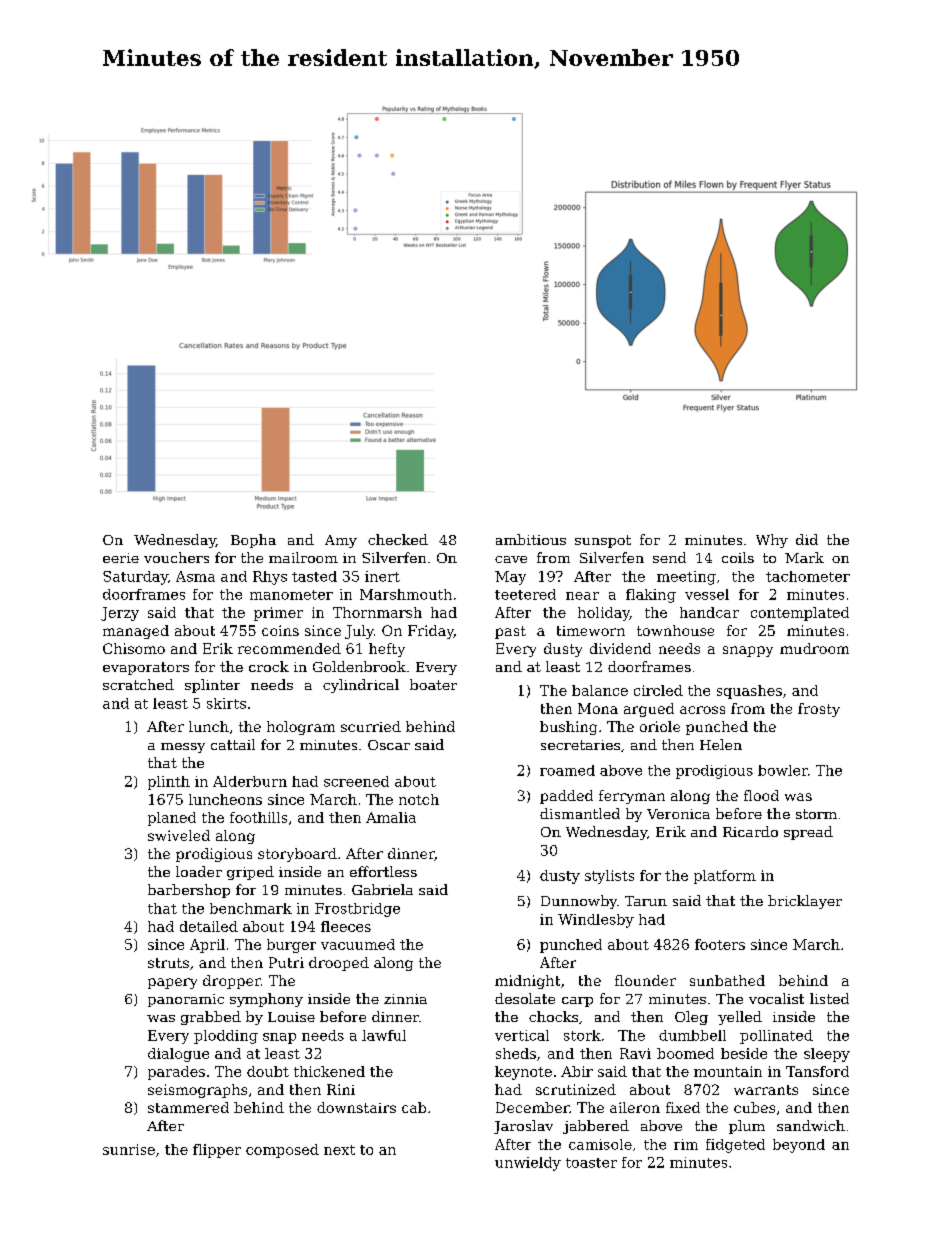 This page has height=1233, width=952. I want to click on Marshmouth, so click(406, 594).
